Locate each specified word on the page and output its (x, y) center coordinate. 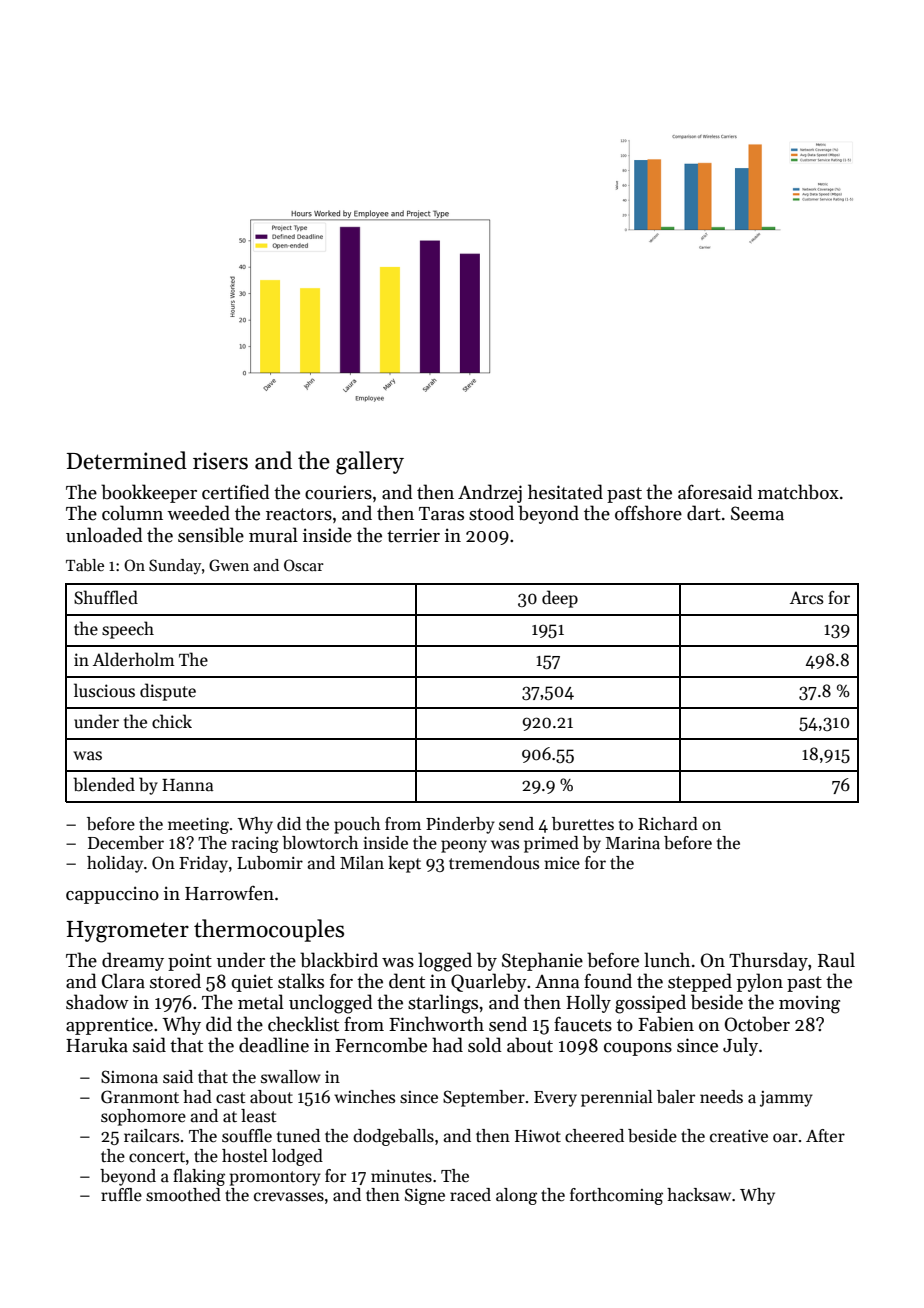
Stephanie (542, 961)
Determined (127, 460)
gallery (370, 463)
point (190, 962)
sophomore (143, 1117)
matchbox (798, 492)
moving (809, 1004)
